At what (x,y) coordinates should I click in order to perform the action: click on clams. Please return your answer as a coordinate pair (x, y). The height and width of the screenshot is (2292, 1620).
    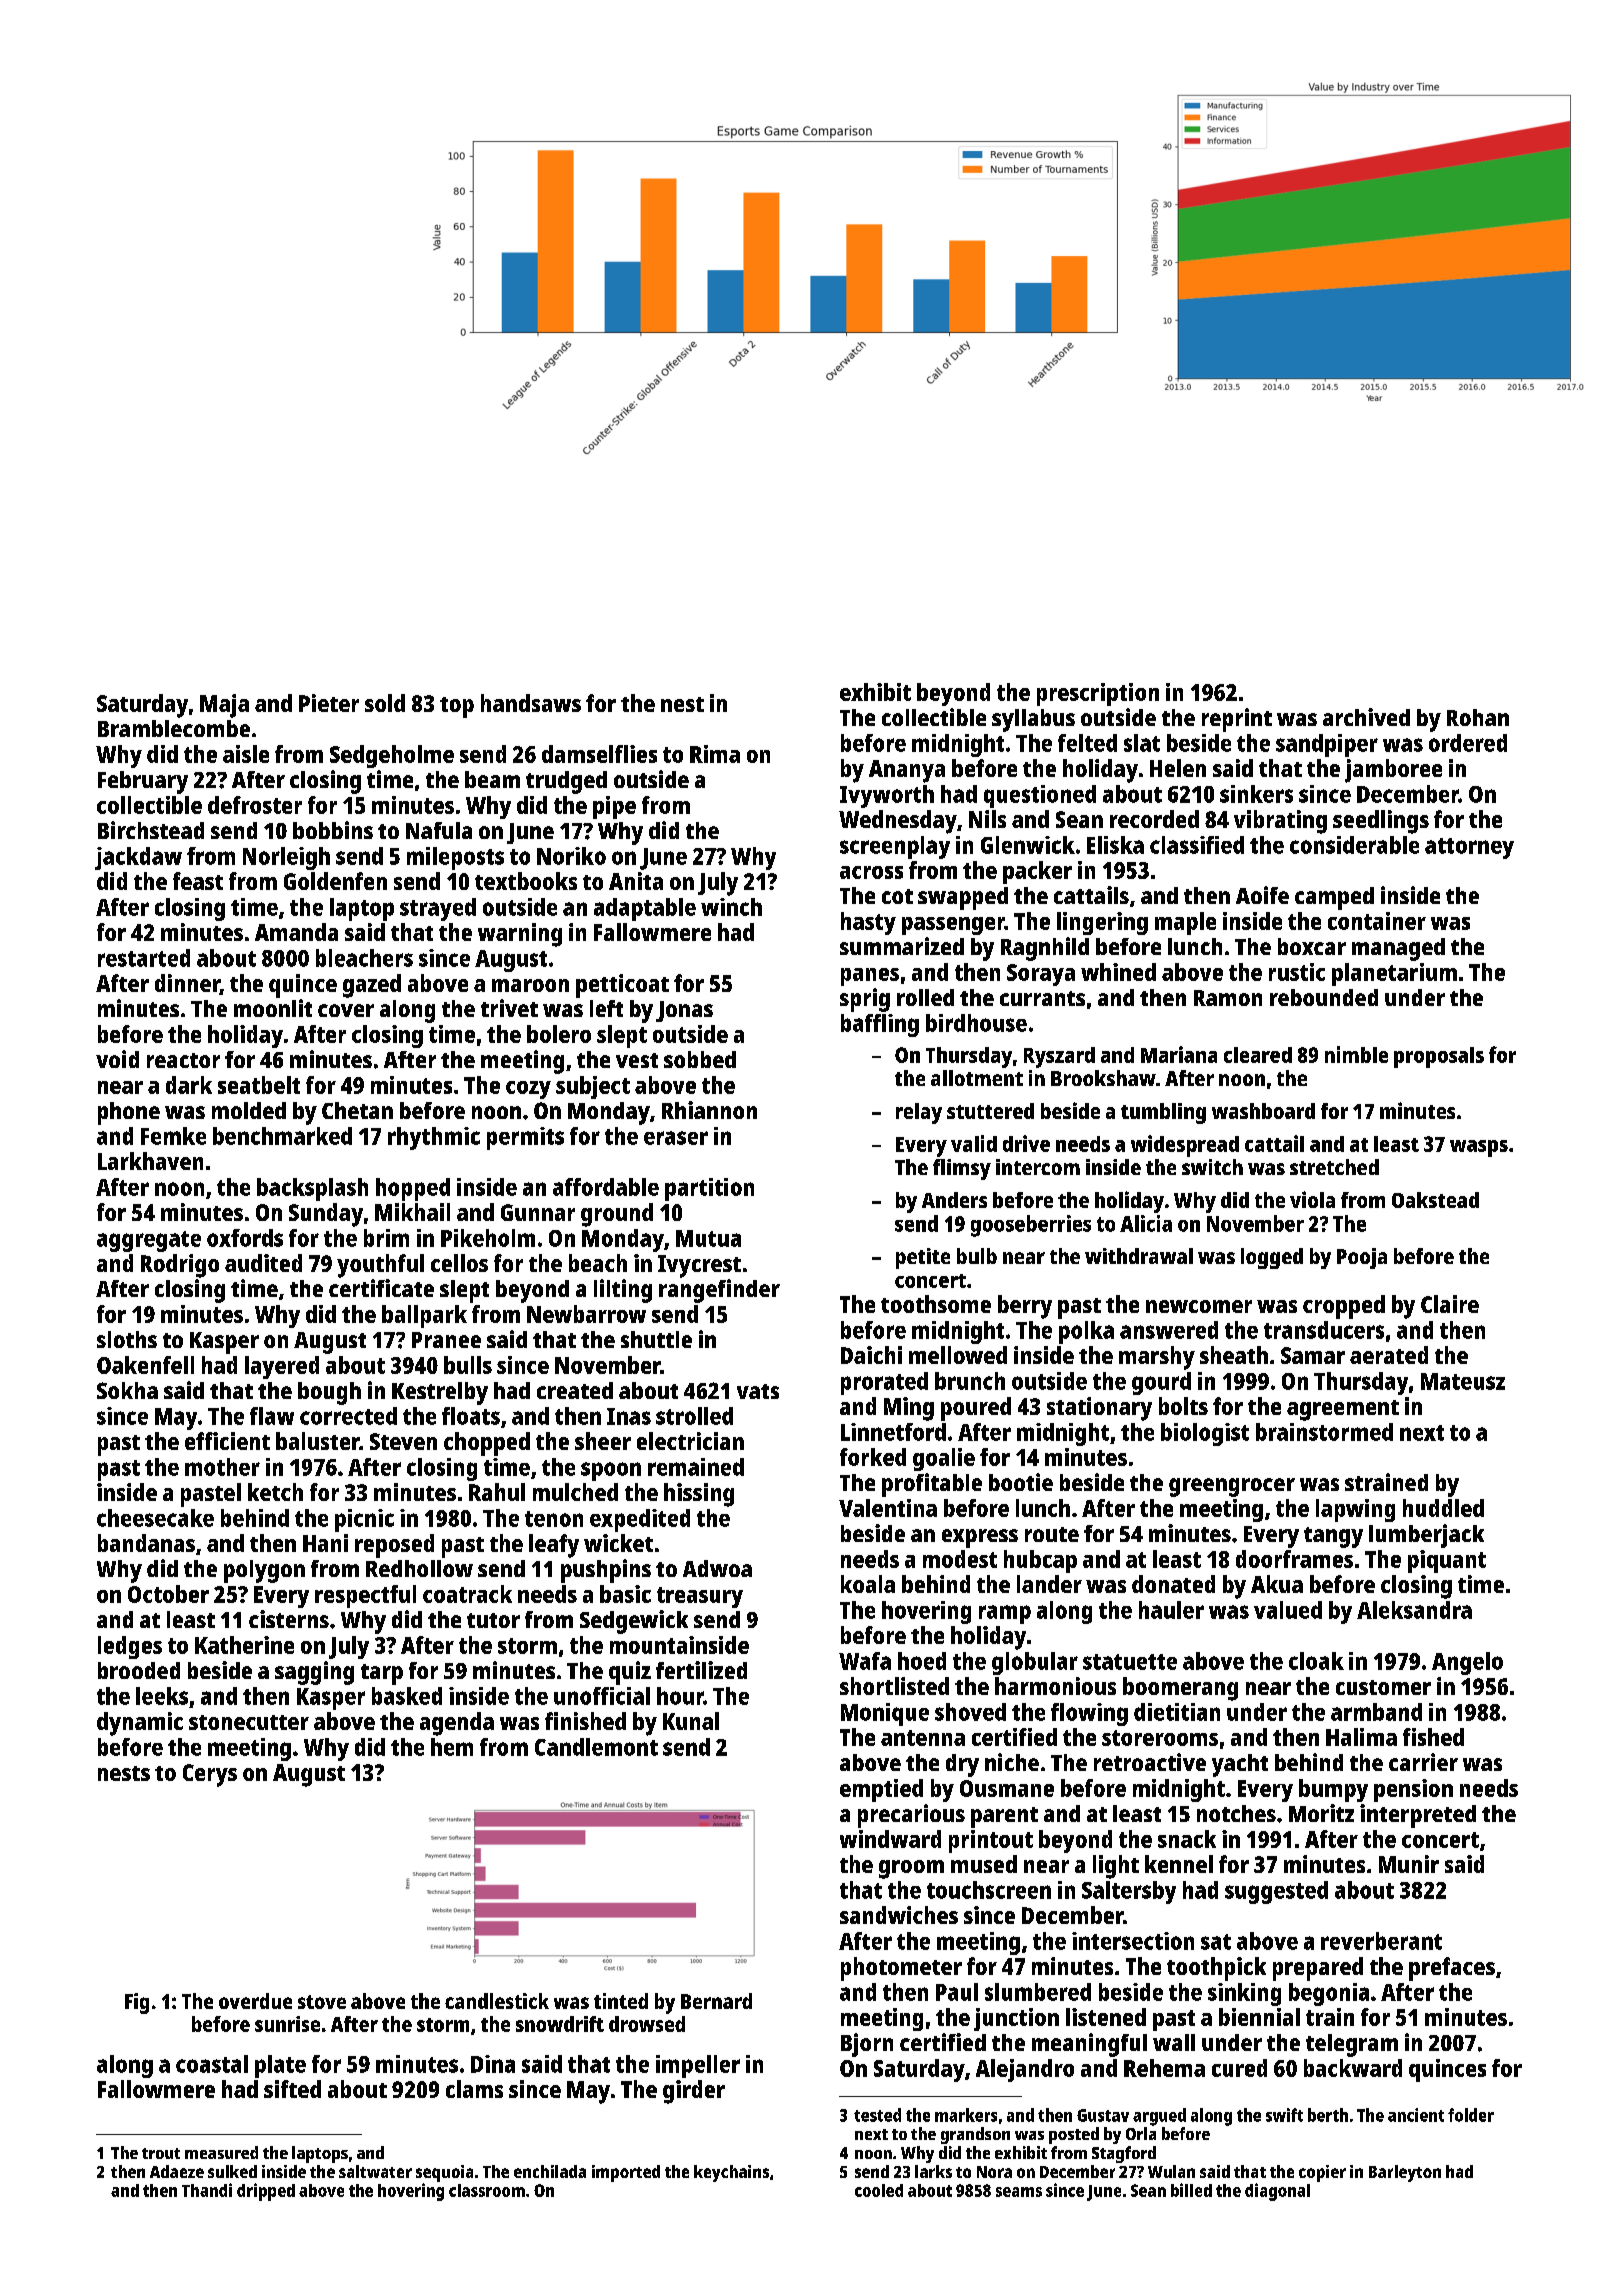
    Looking at the image, I should click on (474, 2089).
